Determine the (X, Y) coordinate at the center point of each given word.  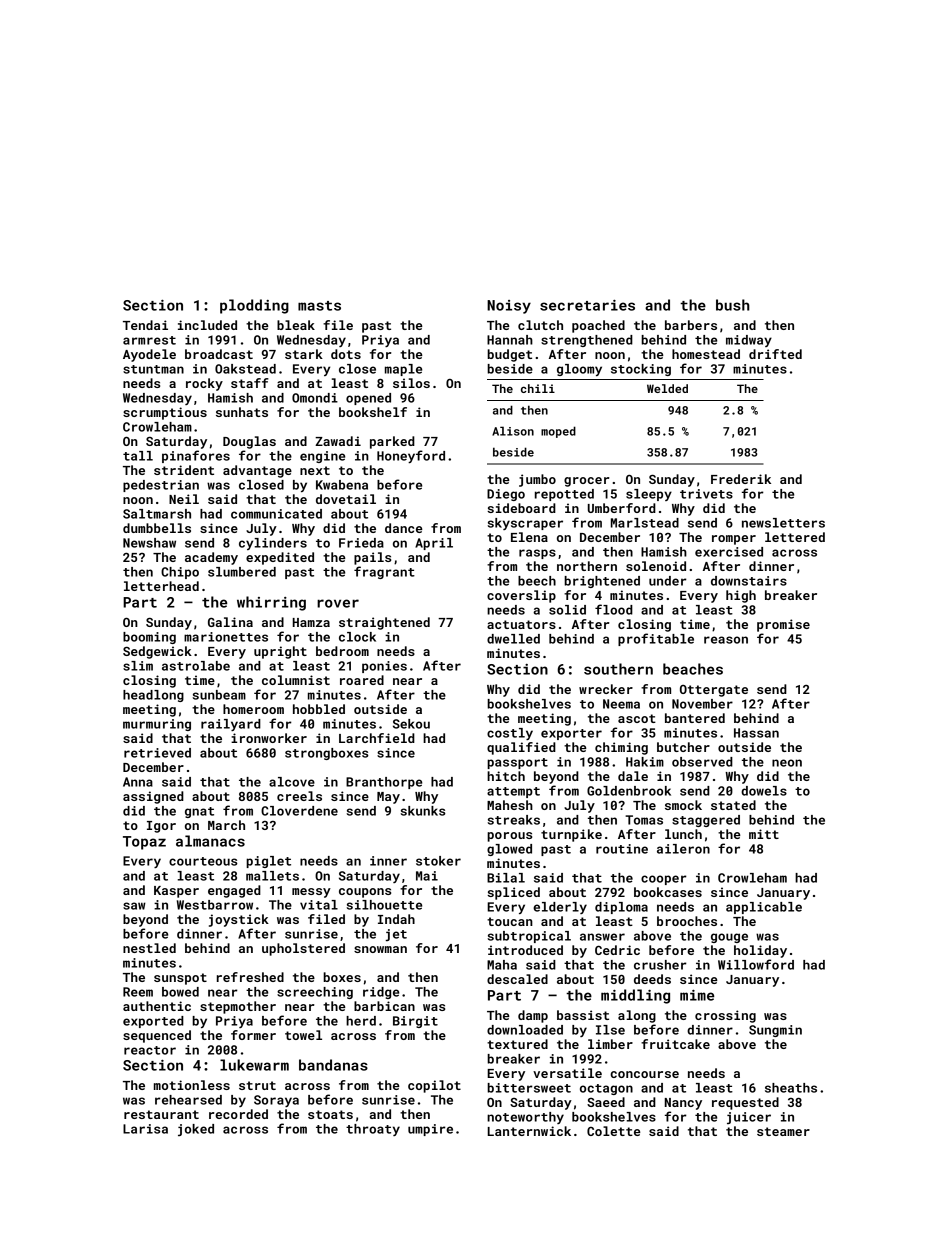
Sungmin (775, 1031)
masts (319, 306)
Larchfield (377, 738)
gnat (199, 812)
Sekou (411, 724)
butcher (683, 747)
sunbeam (219, 695)
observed (702, 762)
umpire (430, 1130)
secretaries (587, 305)
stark (304, 354)
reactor (150, 1050)
